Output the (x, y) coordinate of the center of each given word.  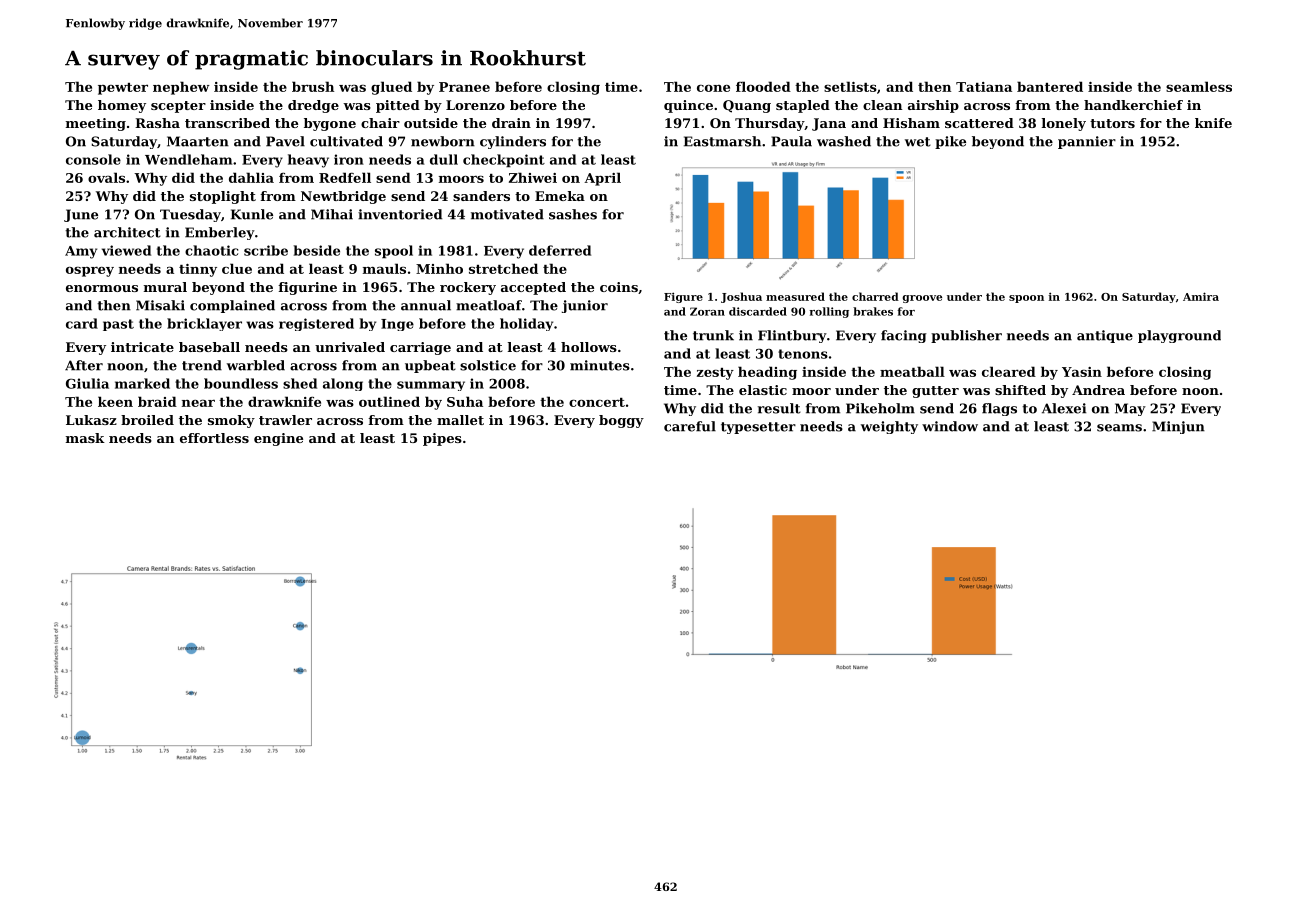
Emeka (560, 196)
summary (431, 386)
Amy (81, 252)
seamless (1199, 86)
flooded (763, 86)
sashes (573, 214)
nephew (181, 88)
